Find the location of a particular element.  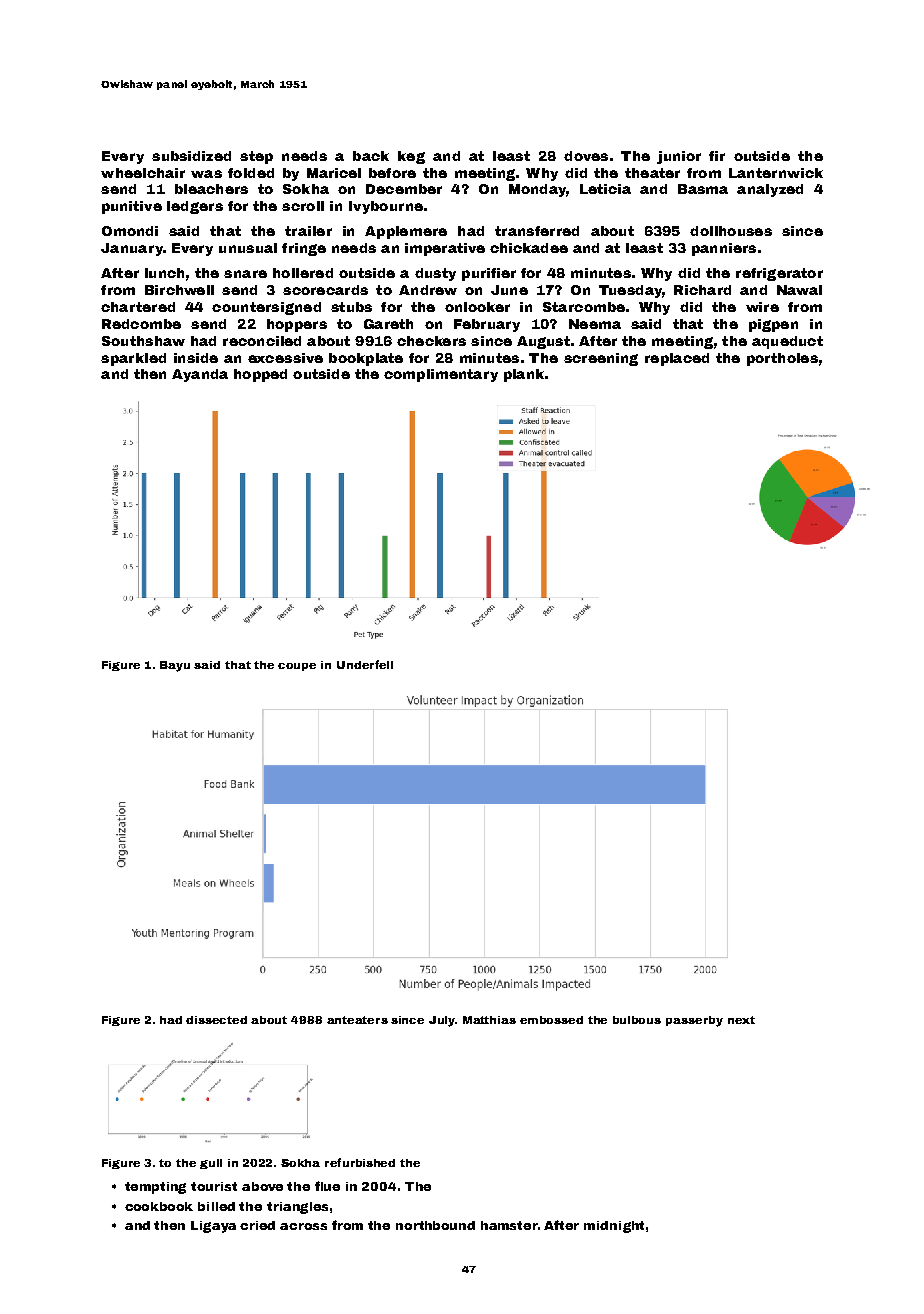

complimentary is located at coordinates (441, 375).
